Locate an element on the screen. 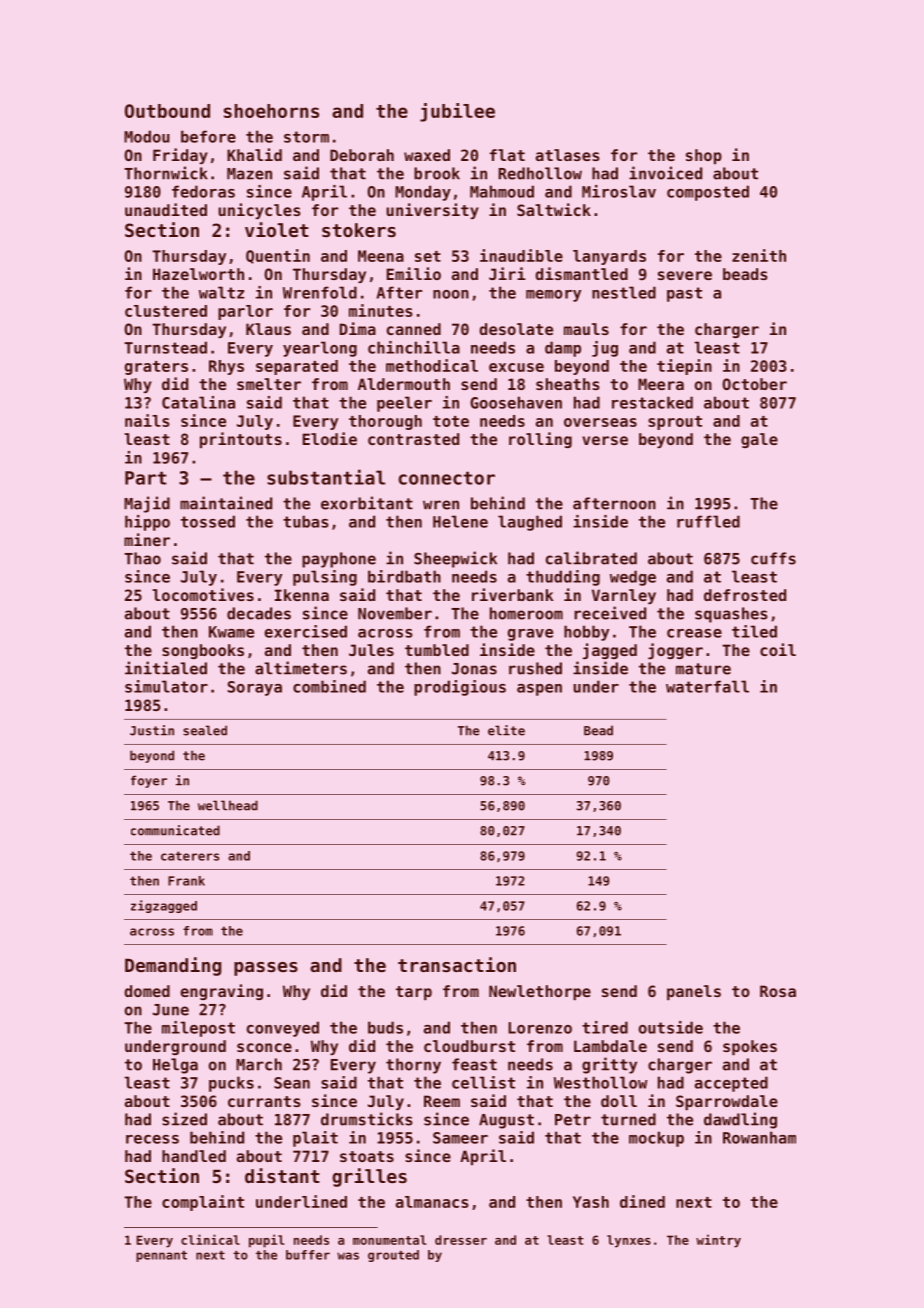 The height and width of the screenshot is (1308, 924). shop is located at coordinates (704, 156).
